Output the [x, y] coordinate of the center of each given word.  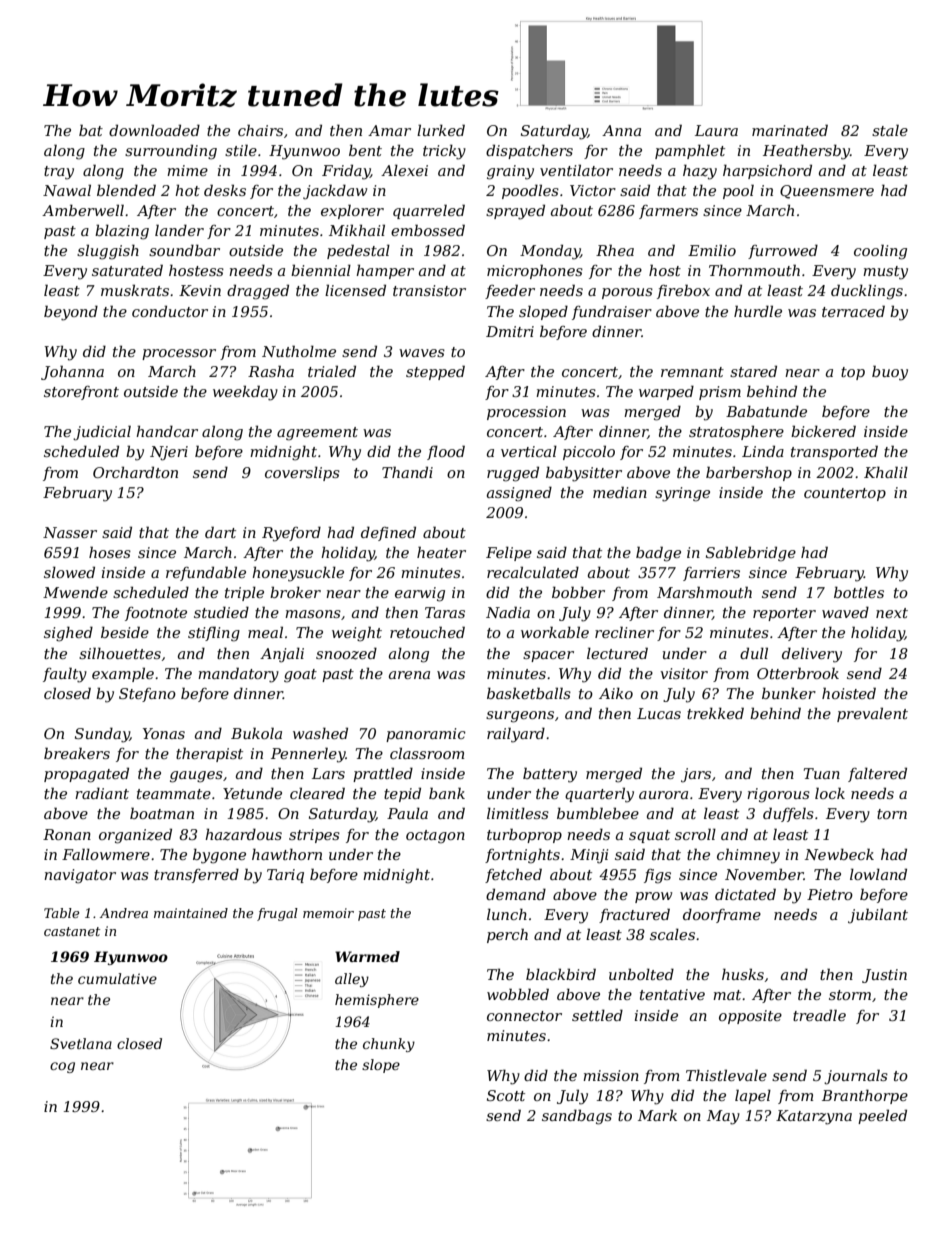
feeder [510, 291]
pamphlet [690, 151]
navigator [80, 876]
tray [59, 173]
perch [507, 935]
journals [856, 1077]
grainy [510, 172]
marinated [790, 130]
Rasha [271, 371]
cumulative [117, 978]
